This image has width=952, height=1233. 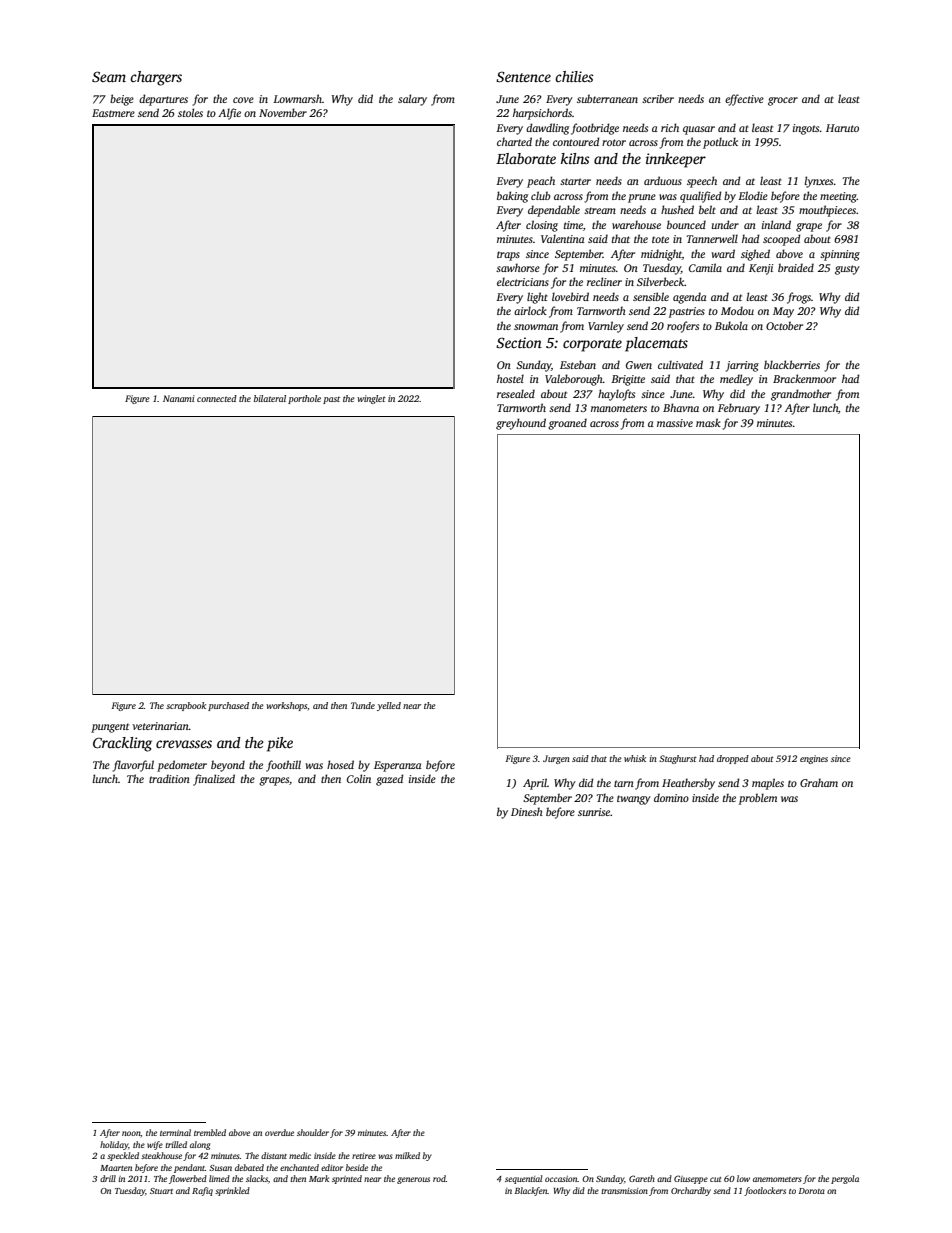 What do you see at coordinates (210, 1132) in the image?
I see `trembled` at bounding box center [210, 1132].
